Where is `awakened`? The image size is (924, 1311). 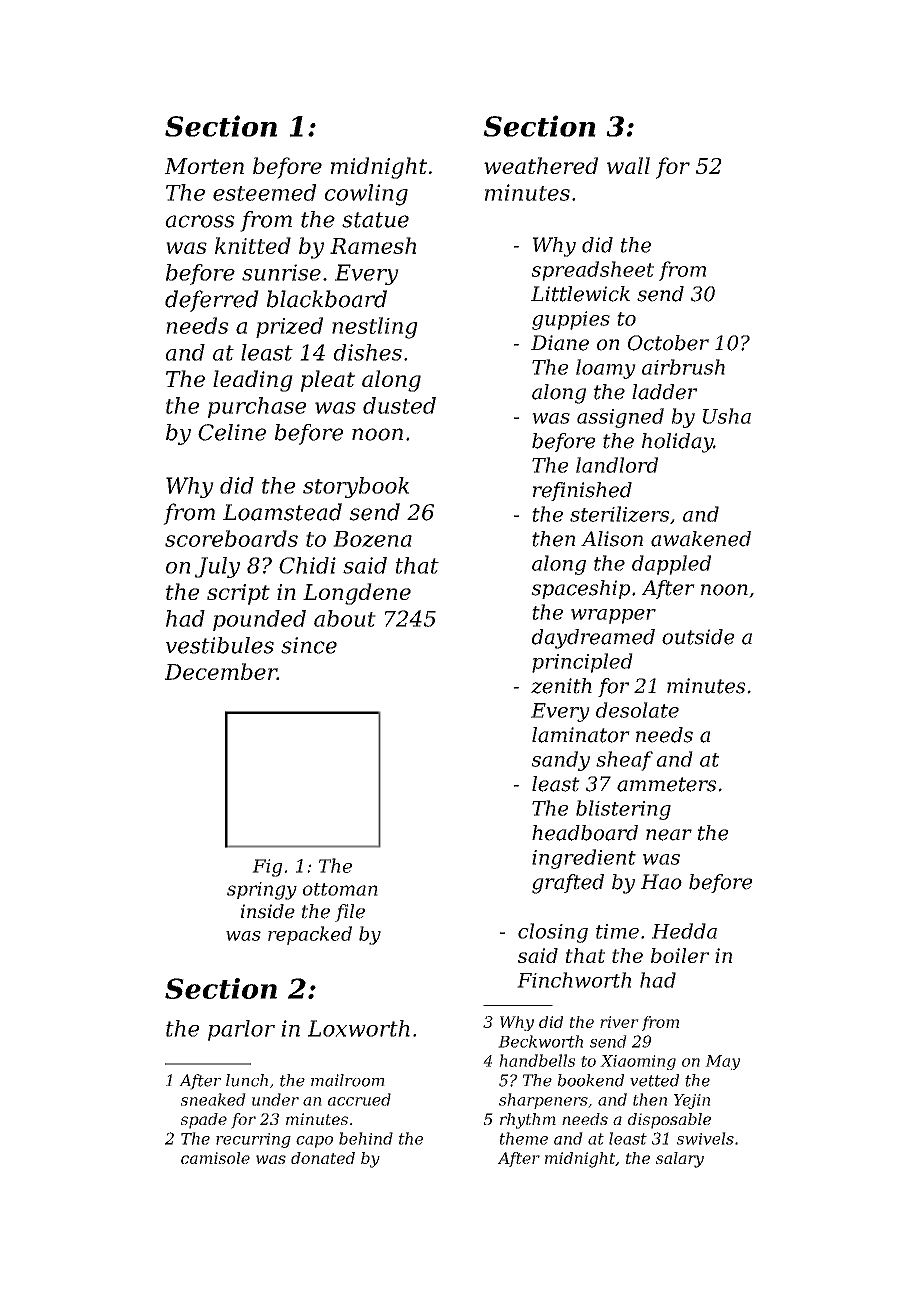 awakened is located at coordinates (701, 539).
